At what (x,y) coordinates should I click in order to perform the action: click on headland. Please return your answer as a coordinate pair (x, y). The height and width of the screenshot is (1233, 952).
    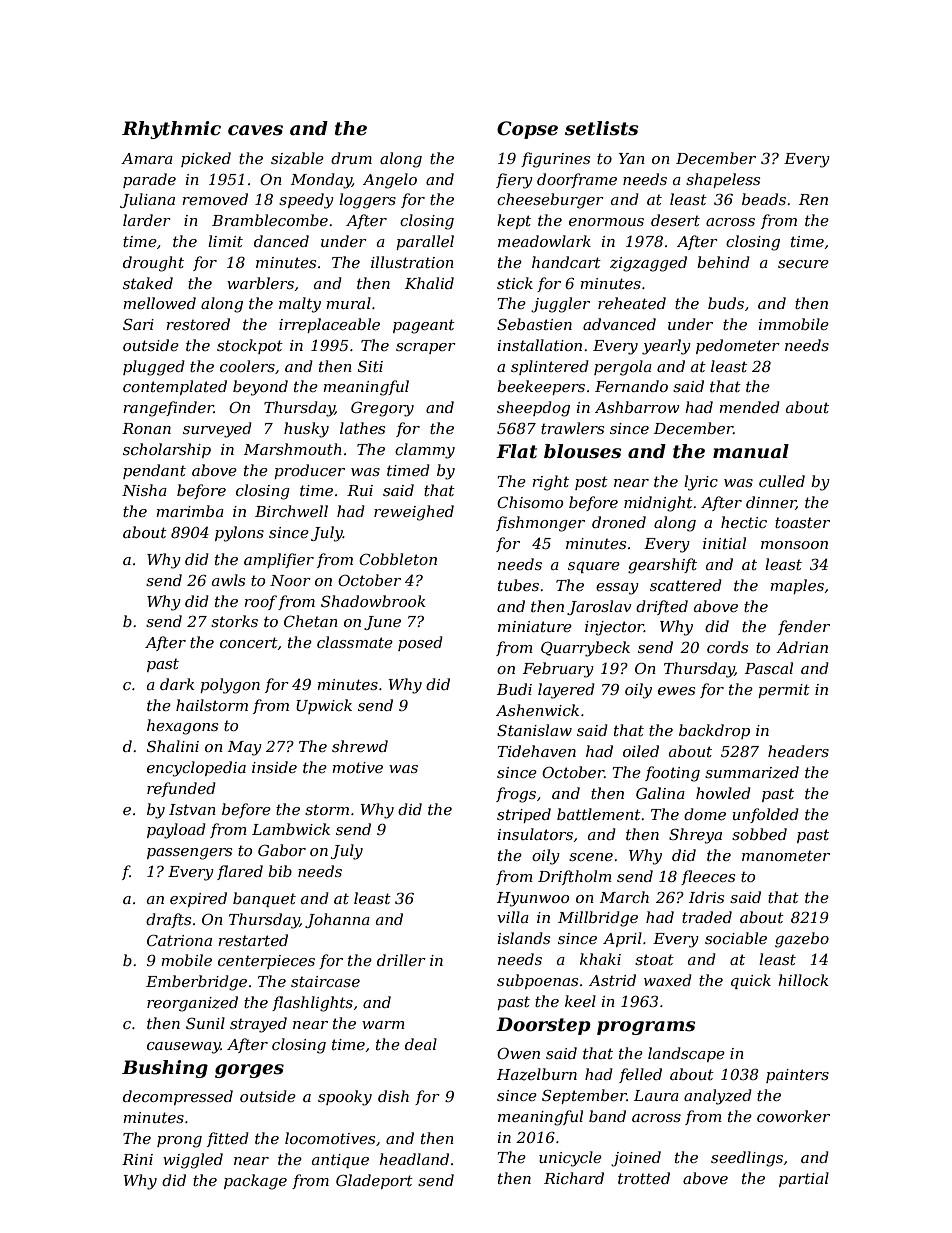
    Looking at the image, I should click on (414, 1159).
